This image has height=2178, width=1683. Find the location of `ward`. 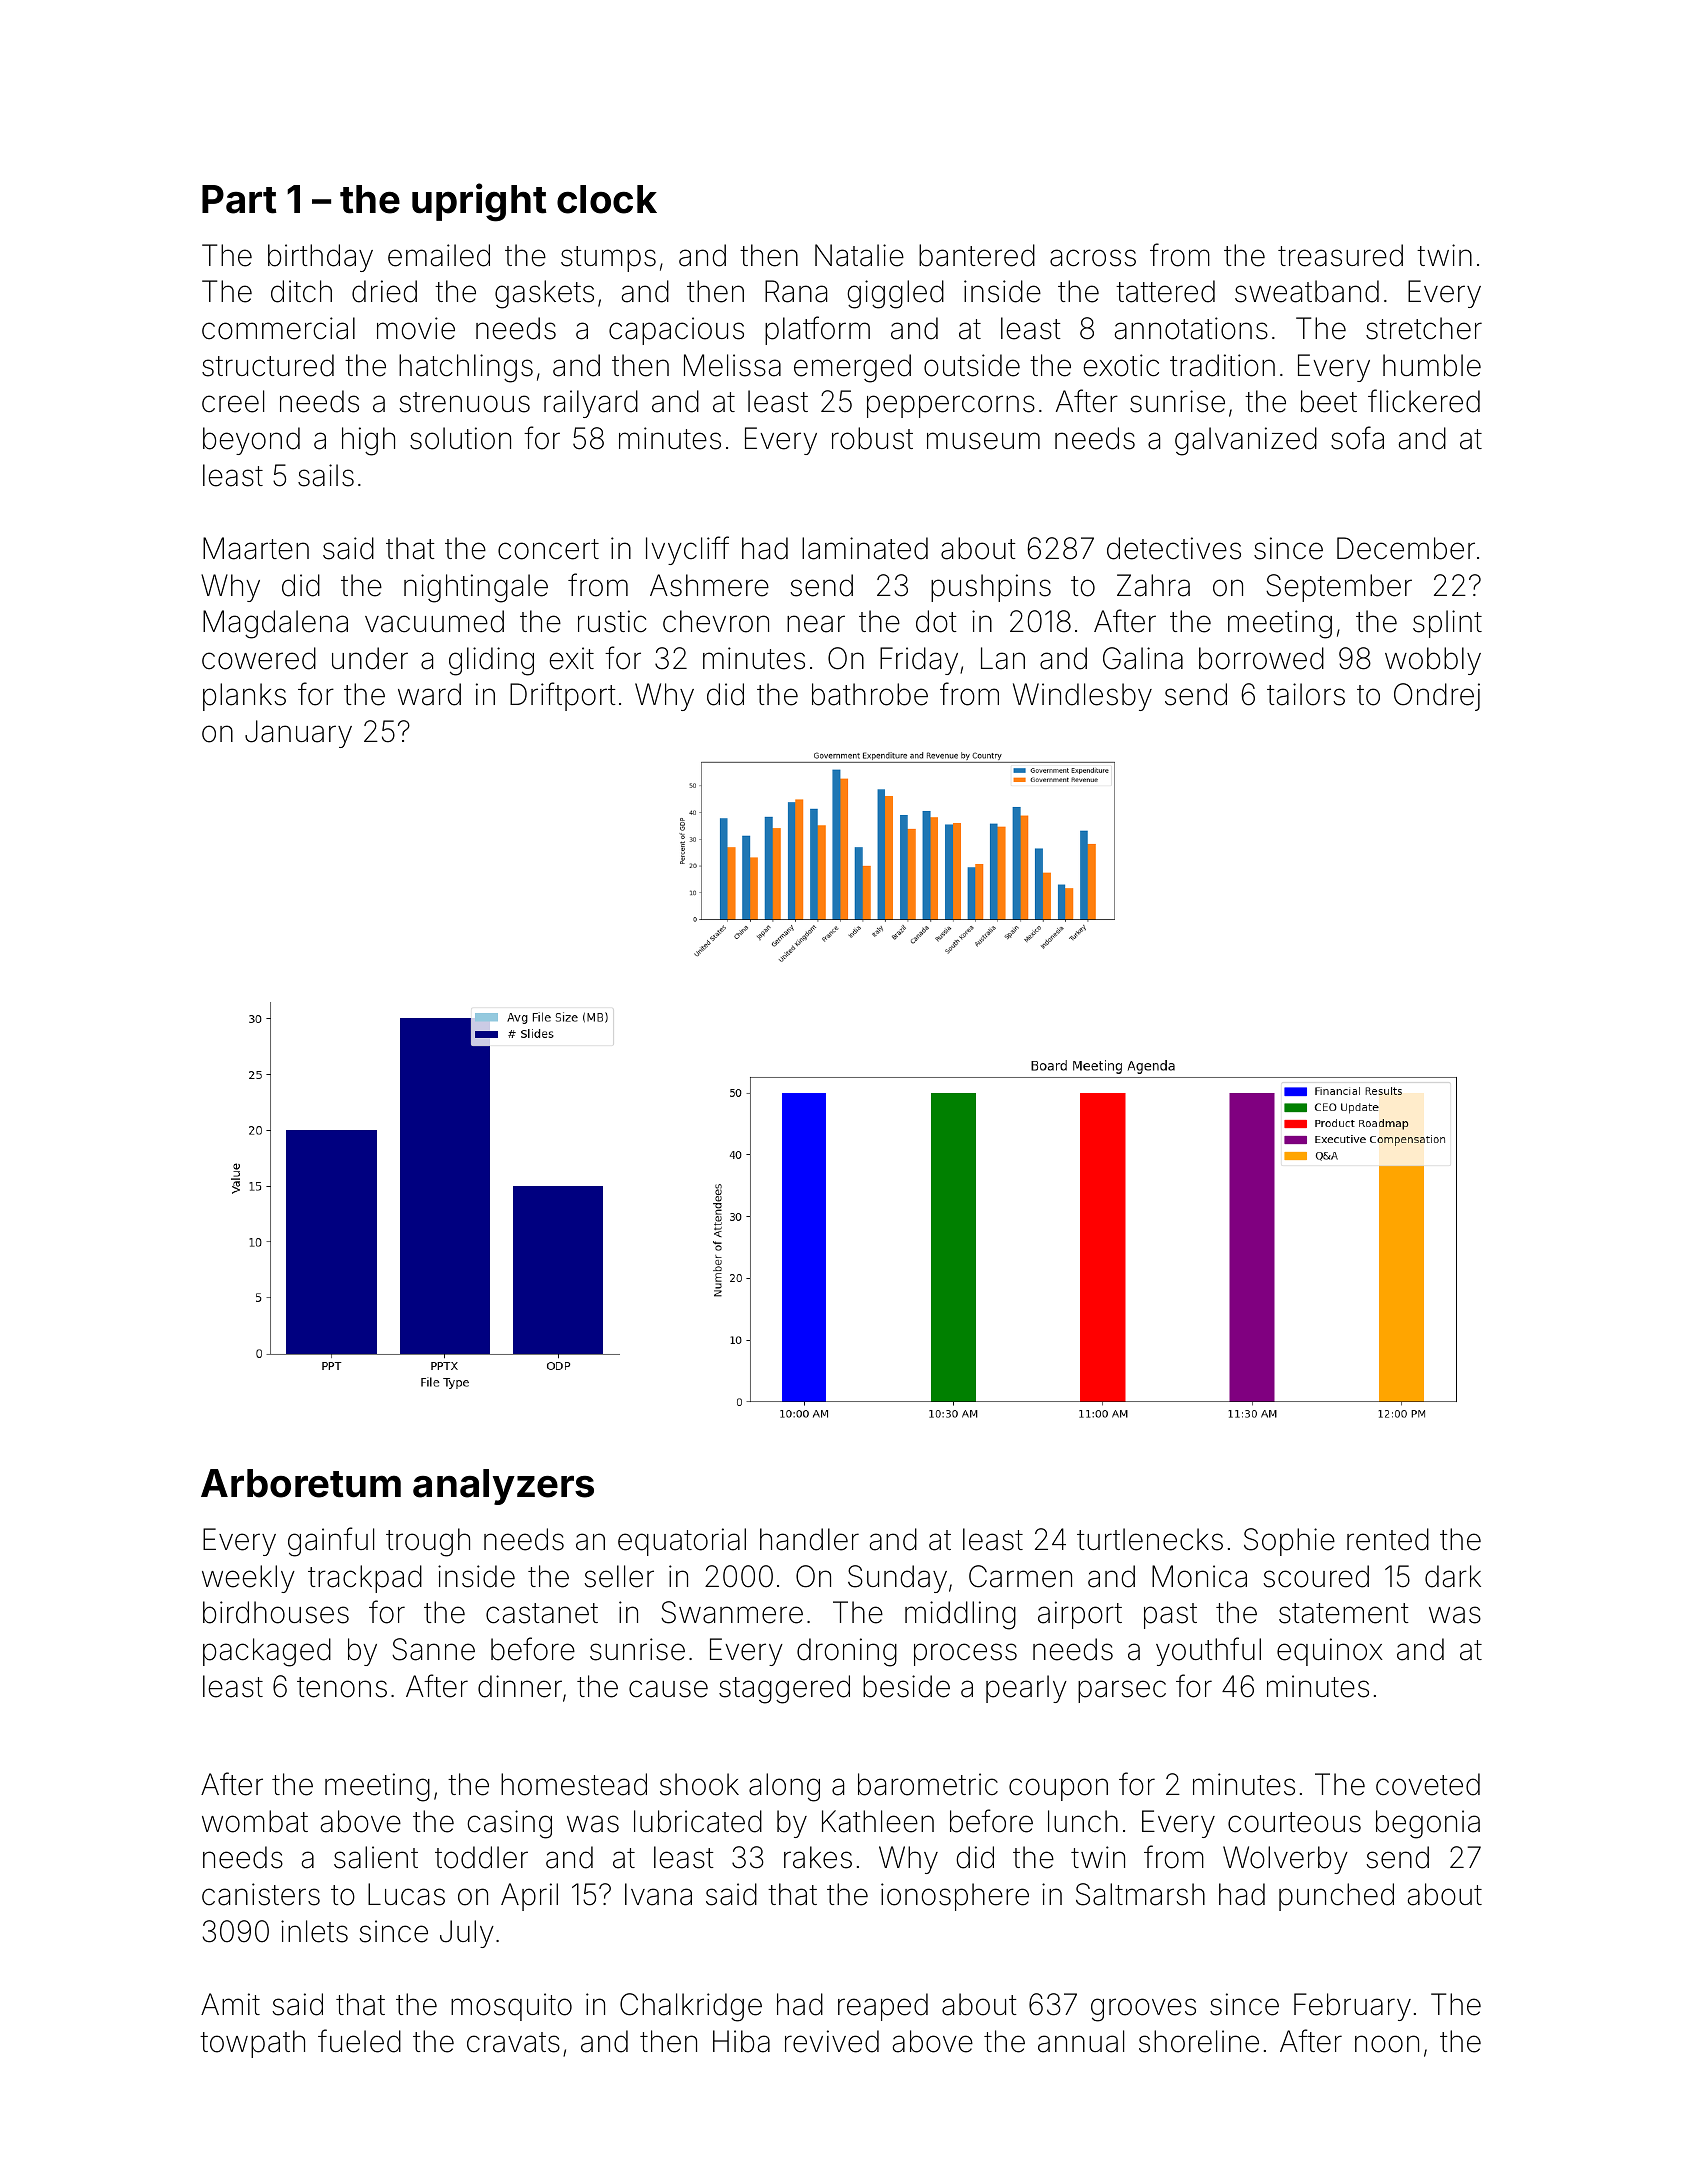

ward is located at coordinates (429, 694).
